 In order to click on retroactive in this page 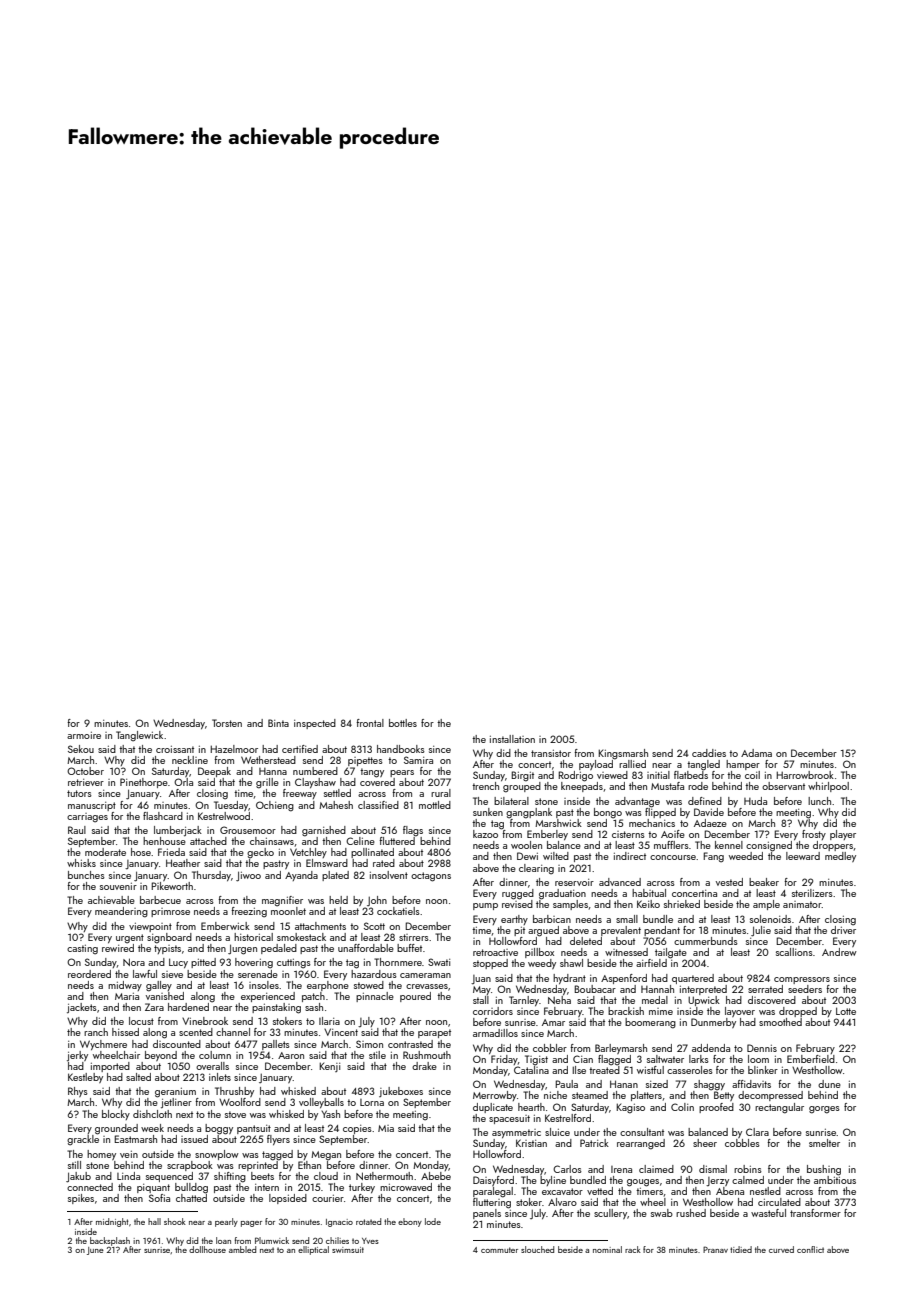, I will do `click(495, 952)`.
